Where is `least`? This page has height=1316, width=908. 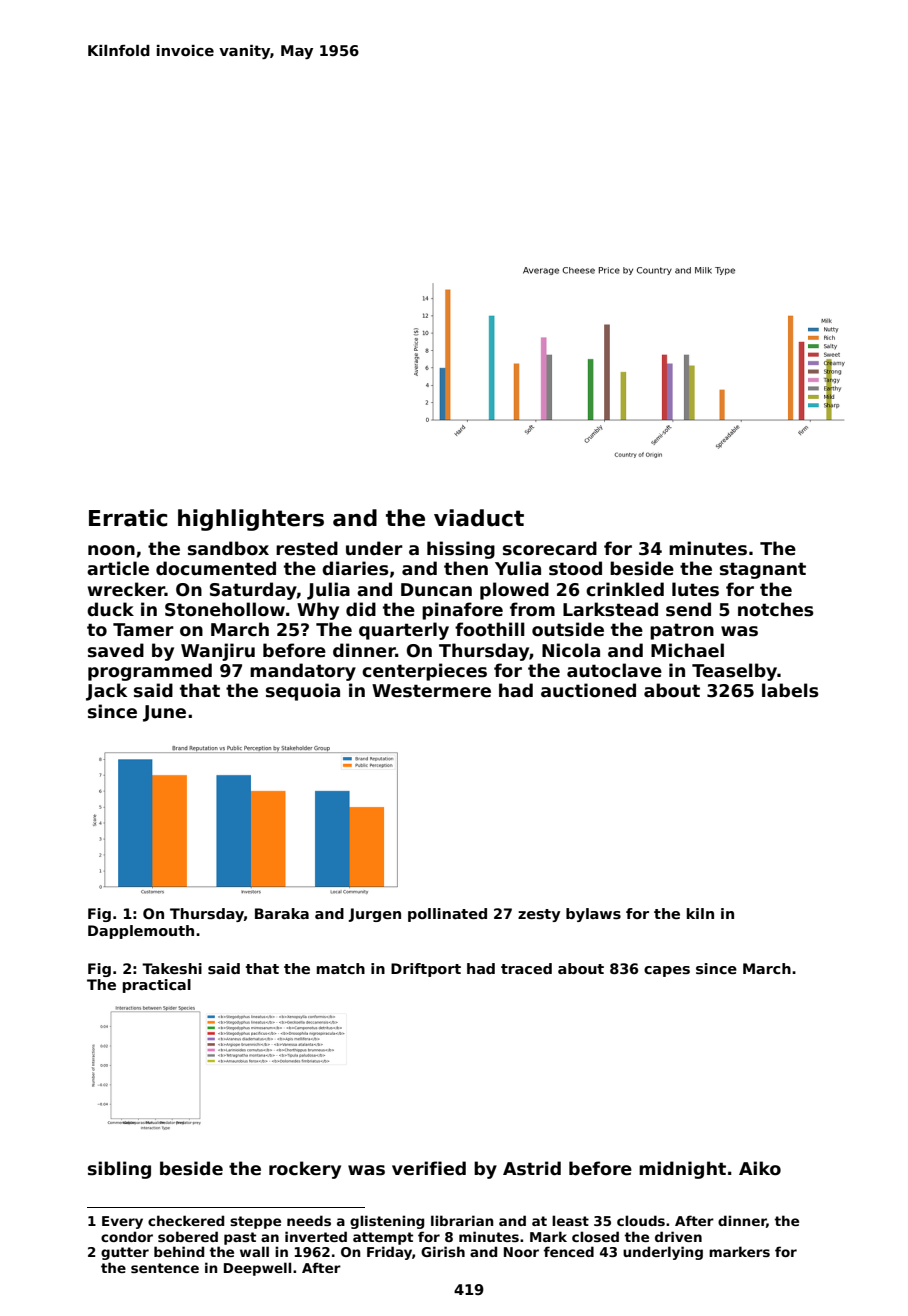 least is located at coordinates (570, 1220).
